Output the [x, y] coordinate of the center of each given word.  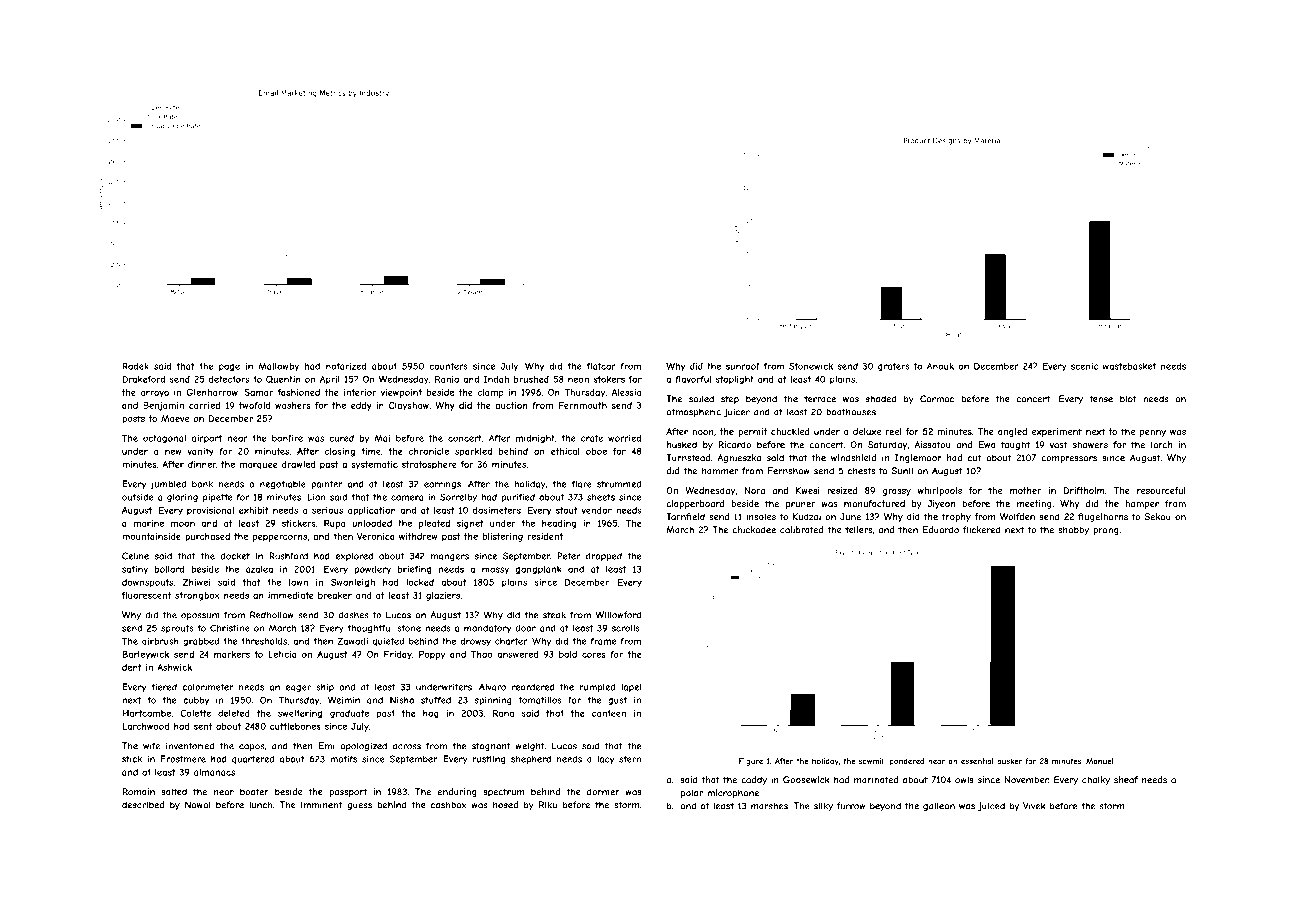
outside [138, 497]
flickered [982, 530]
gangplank [539, 570]
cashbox [449, 805]
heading [559, 524]
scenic [1084, 366]
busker [1009, 761]
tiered [164, 687]
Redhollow [272, 615]
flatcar [601, 366]
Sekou [1158, 516]
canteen [609, 713]
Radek [135, 366]
